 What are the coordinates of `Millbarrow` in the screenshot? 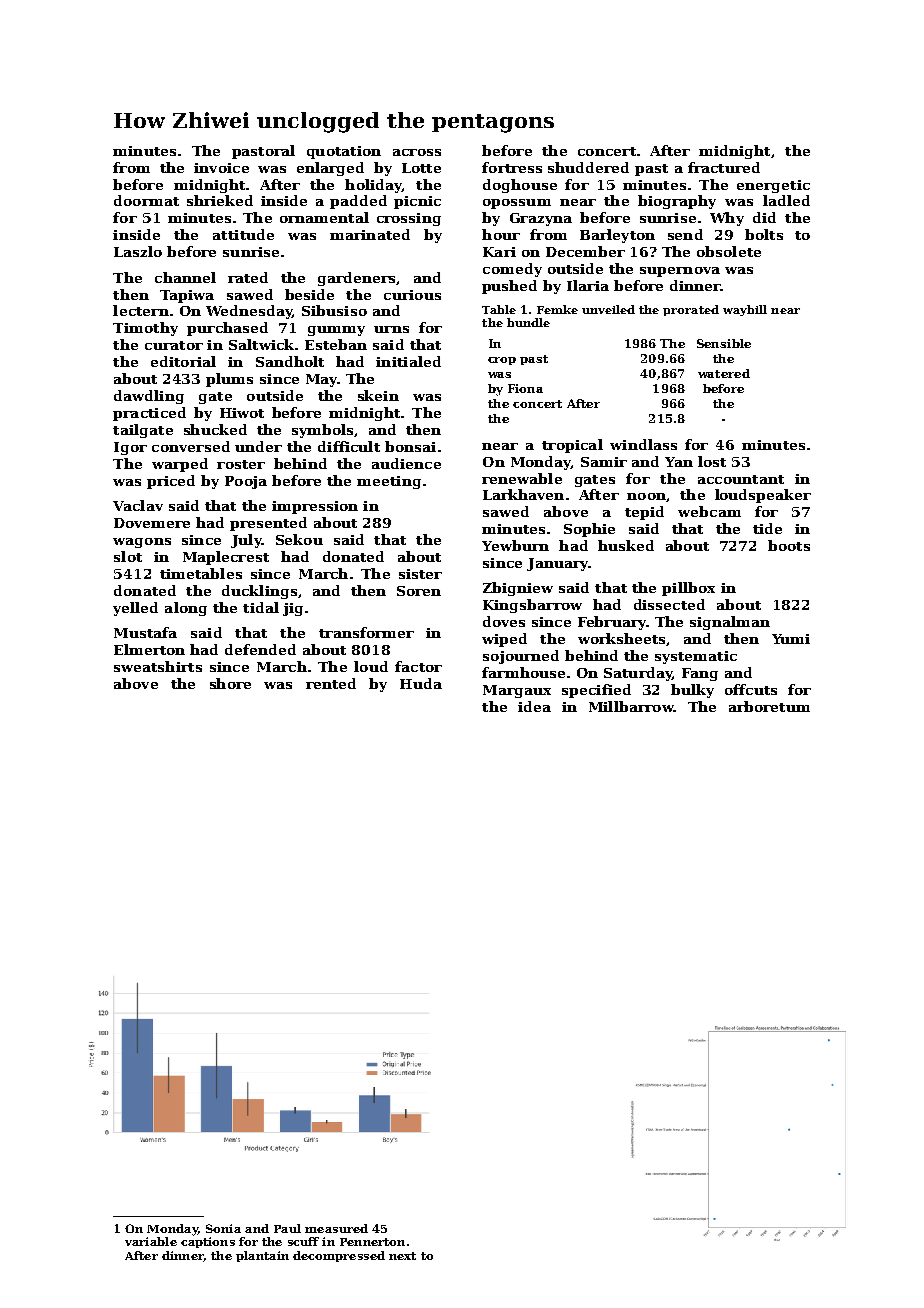 It's located at (631, 706).
